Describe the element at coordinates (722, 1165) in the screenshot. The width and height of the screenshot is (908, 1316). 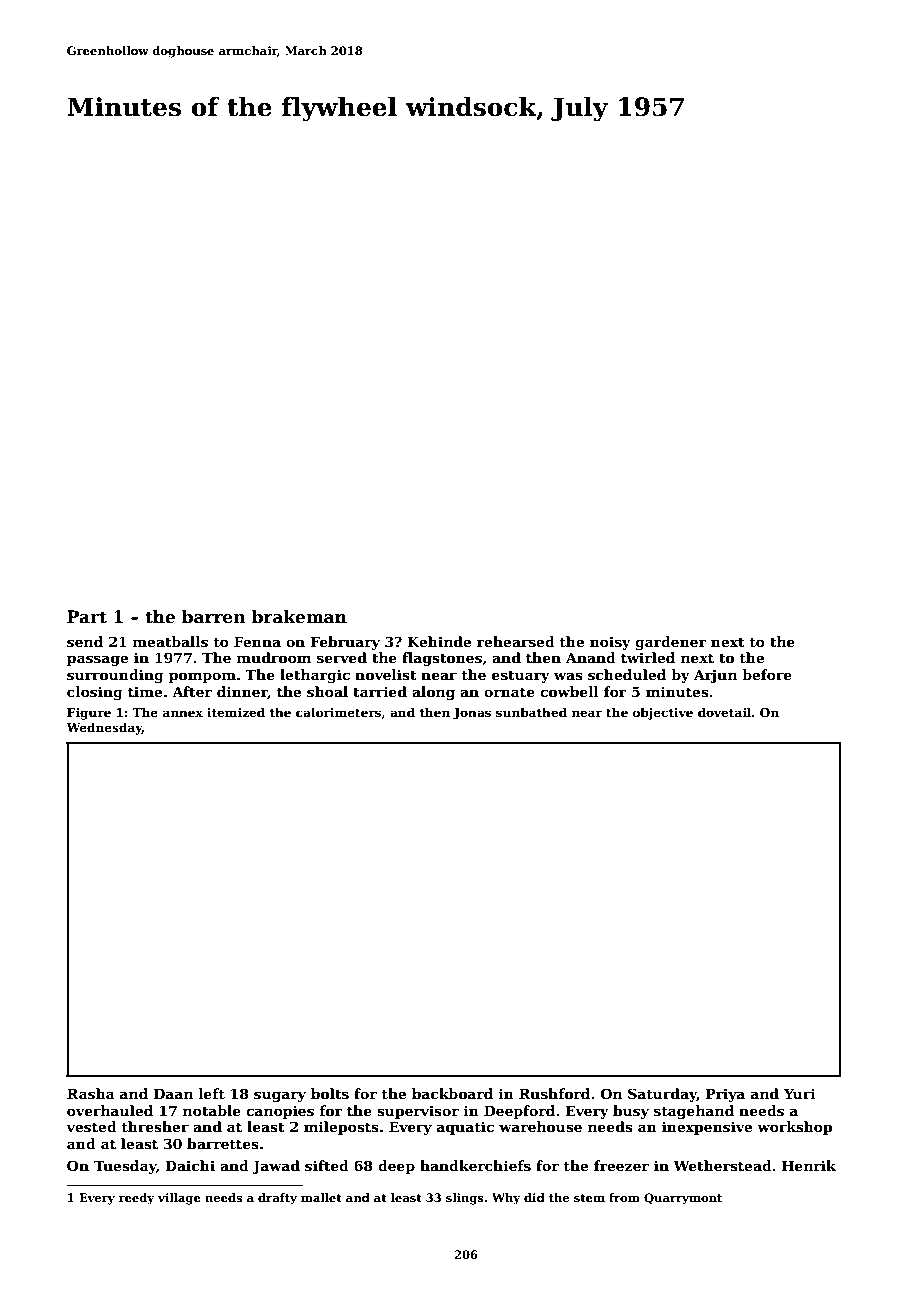
I see `Wetherstead` at that location.
